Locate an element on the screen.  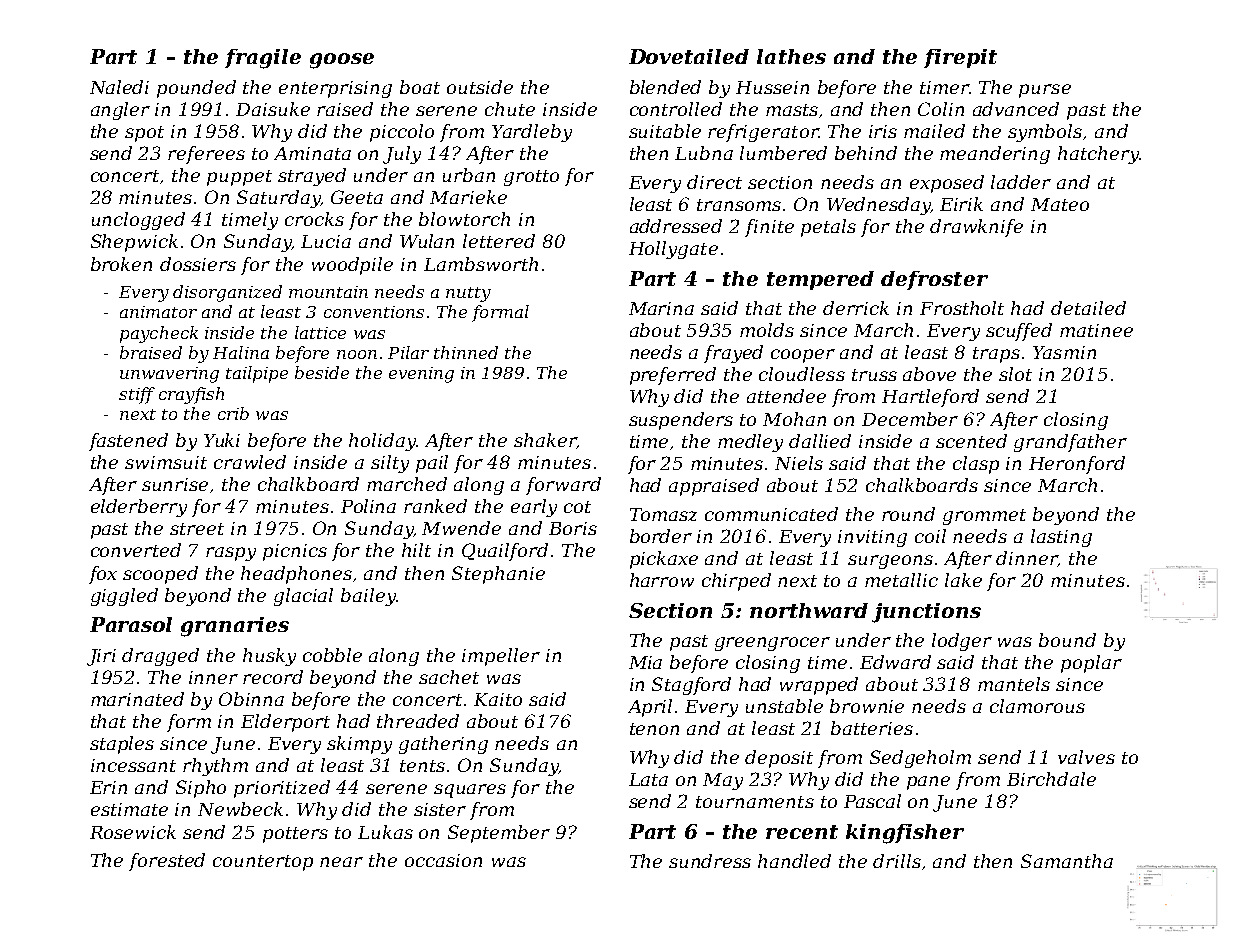
purse is located at coordinates (1045, 91).
